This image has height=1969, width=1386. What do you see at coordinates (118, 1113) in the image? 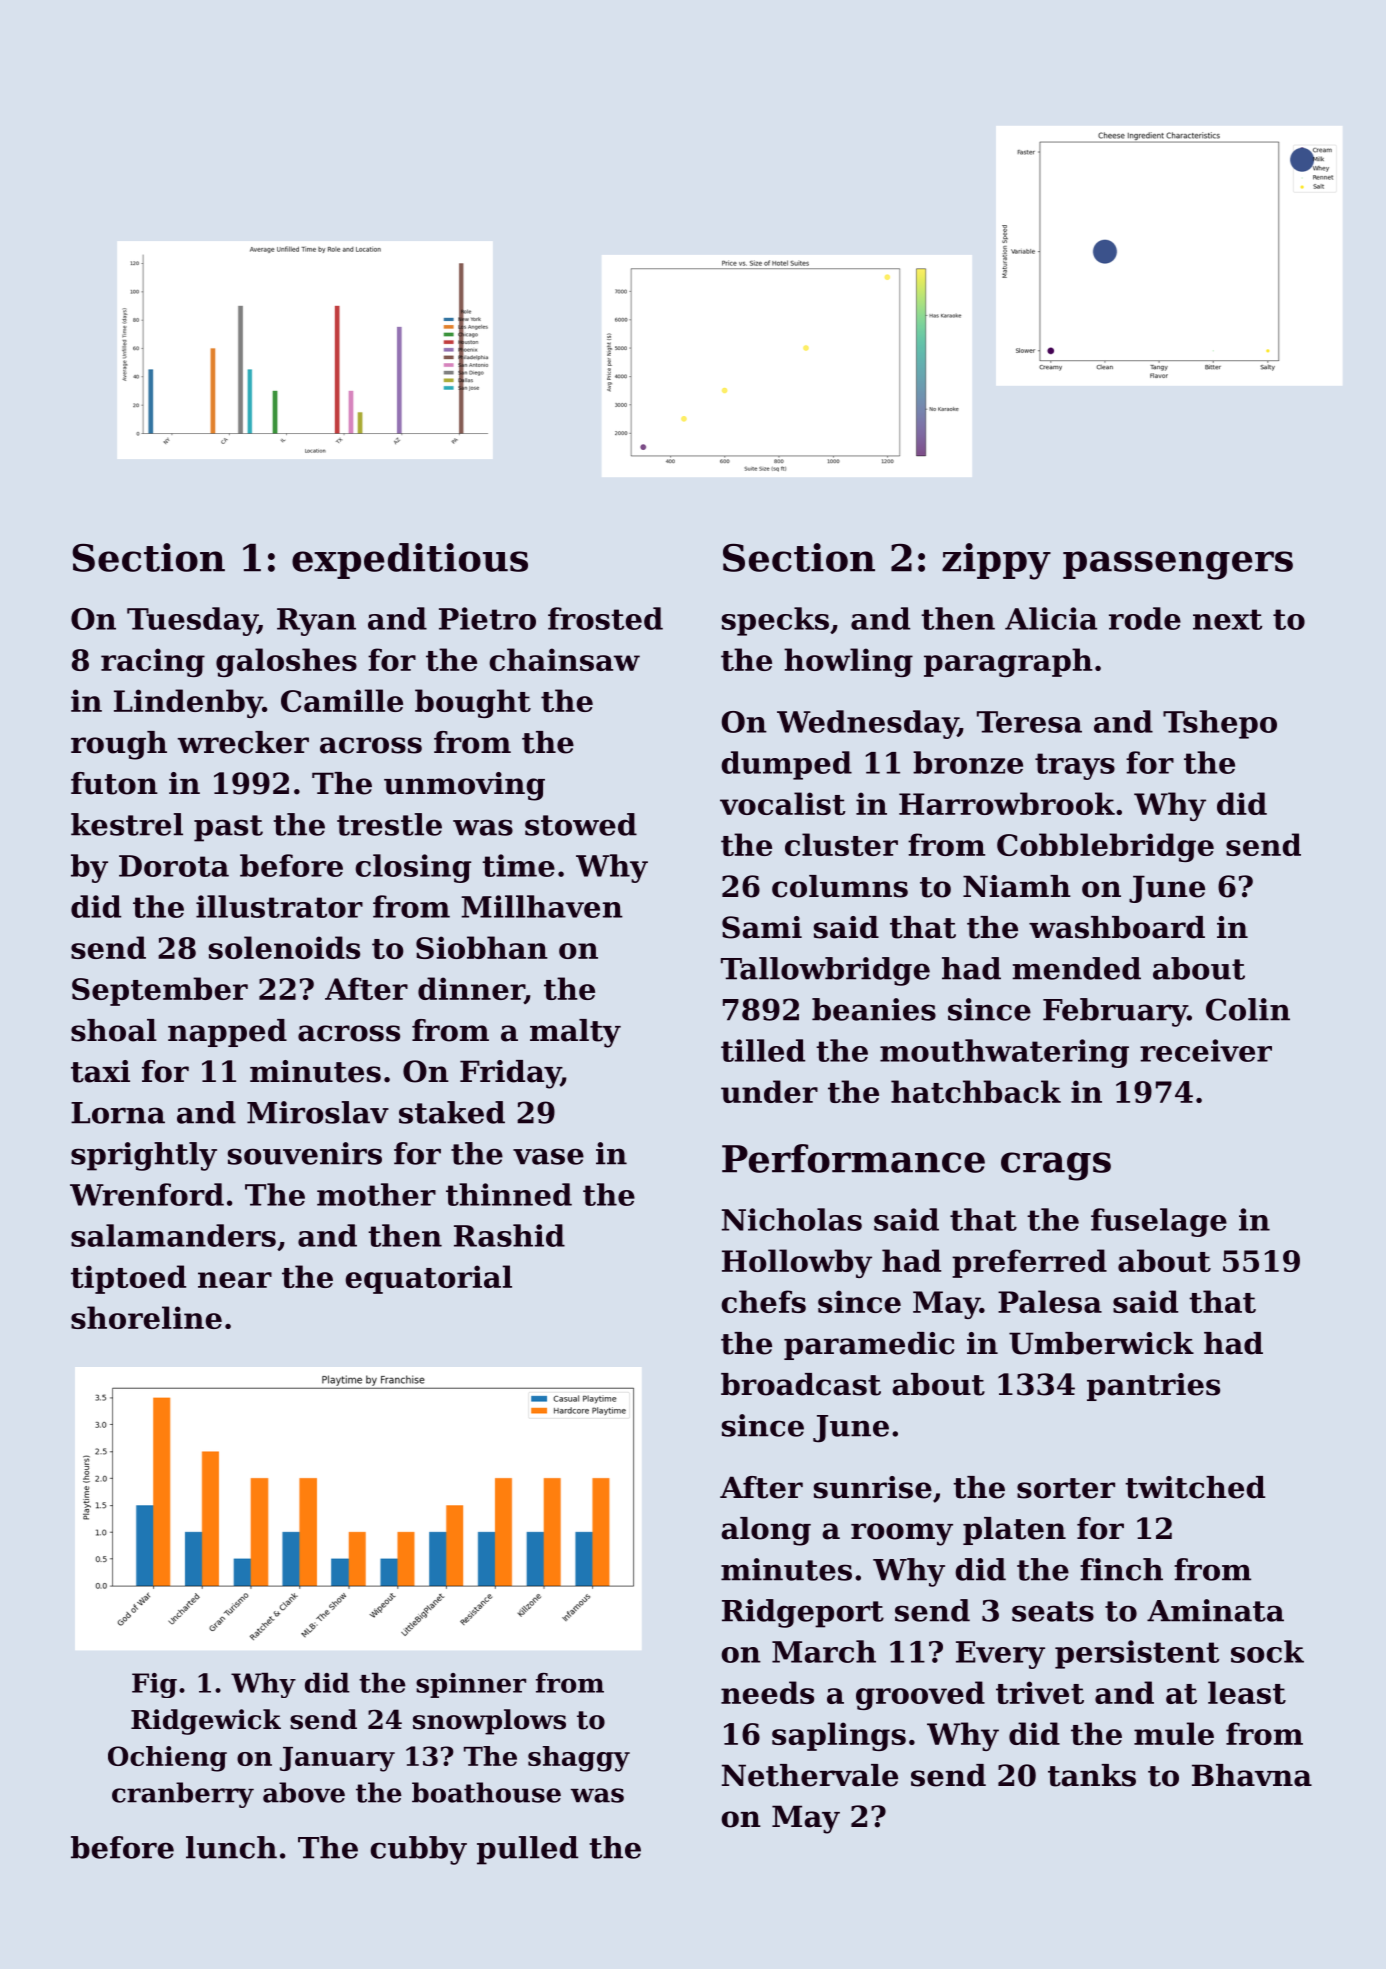
I see `Lorna` at bounding box center [118, 1113].
